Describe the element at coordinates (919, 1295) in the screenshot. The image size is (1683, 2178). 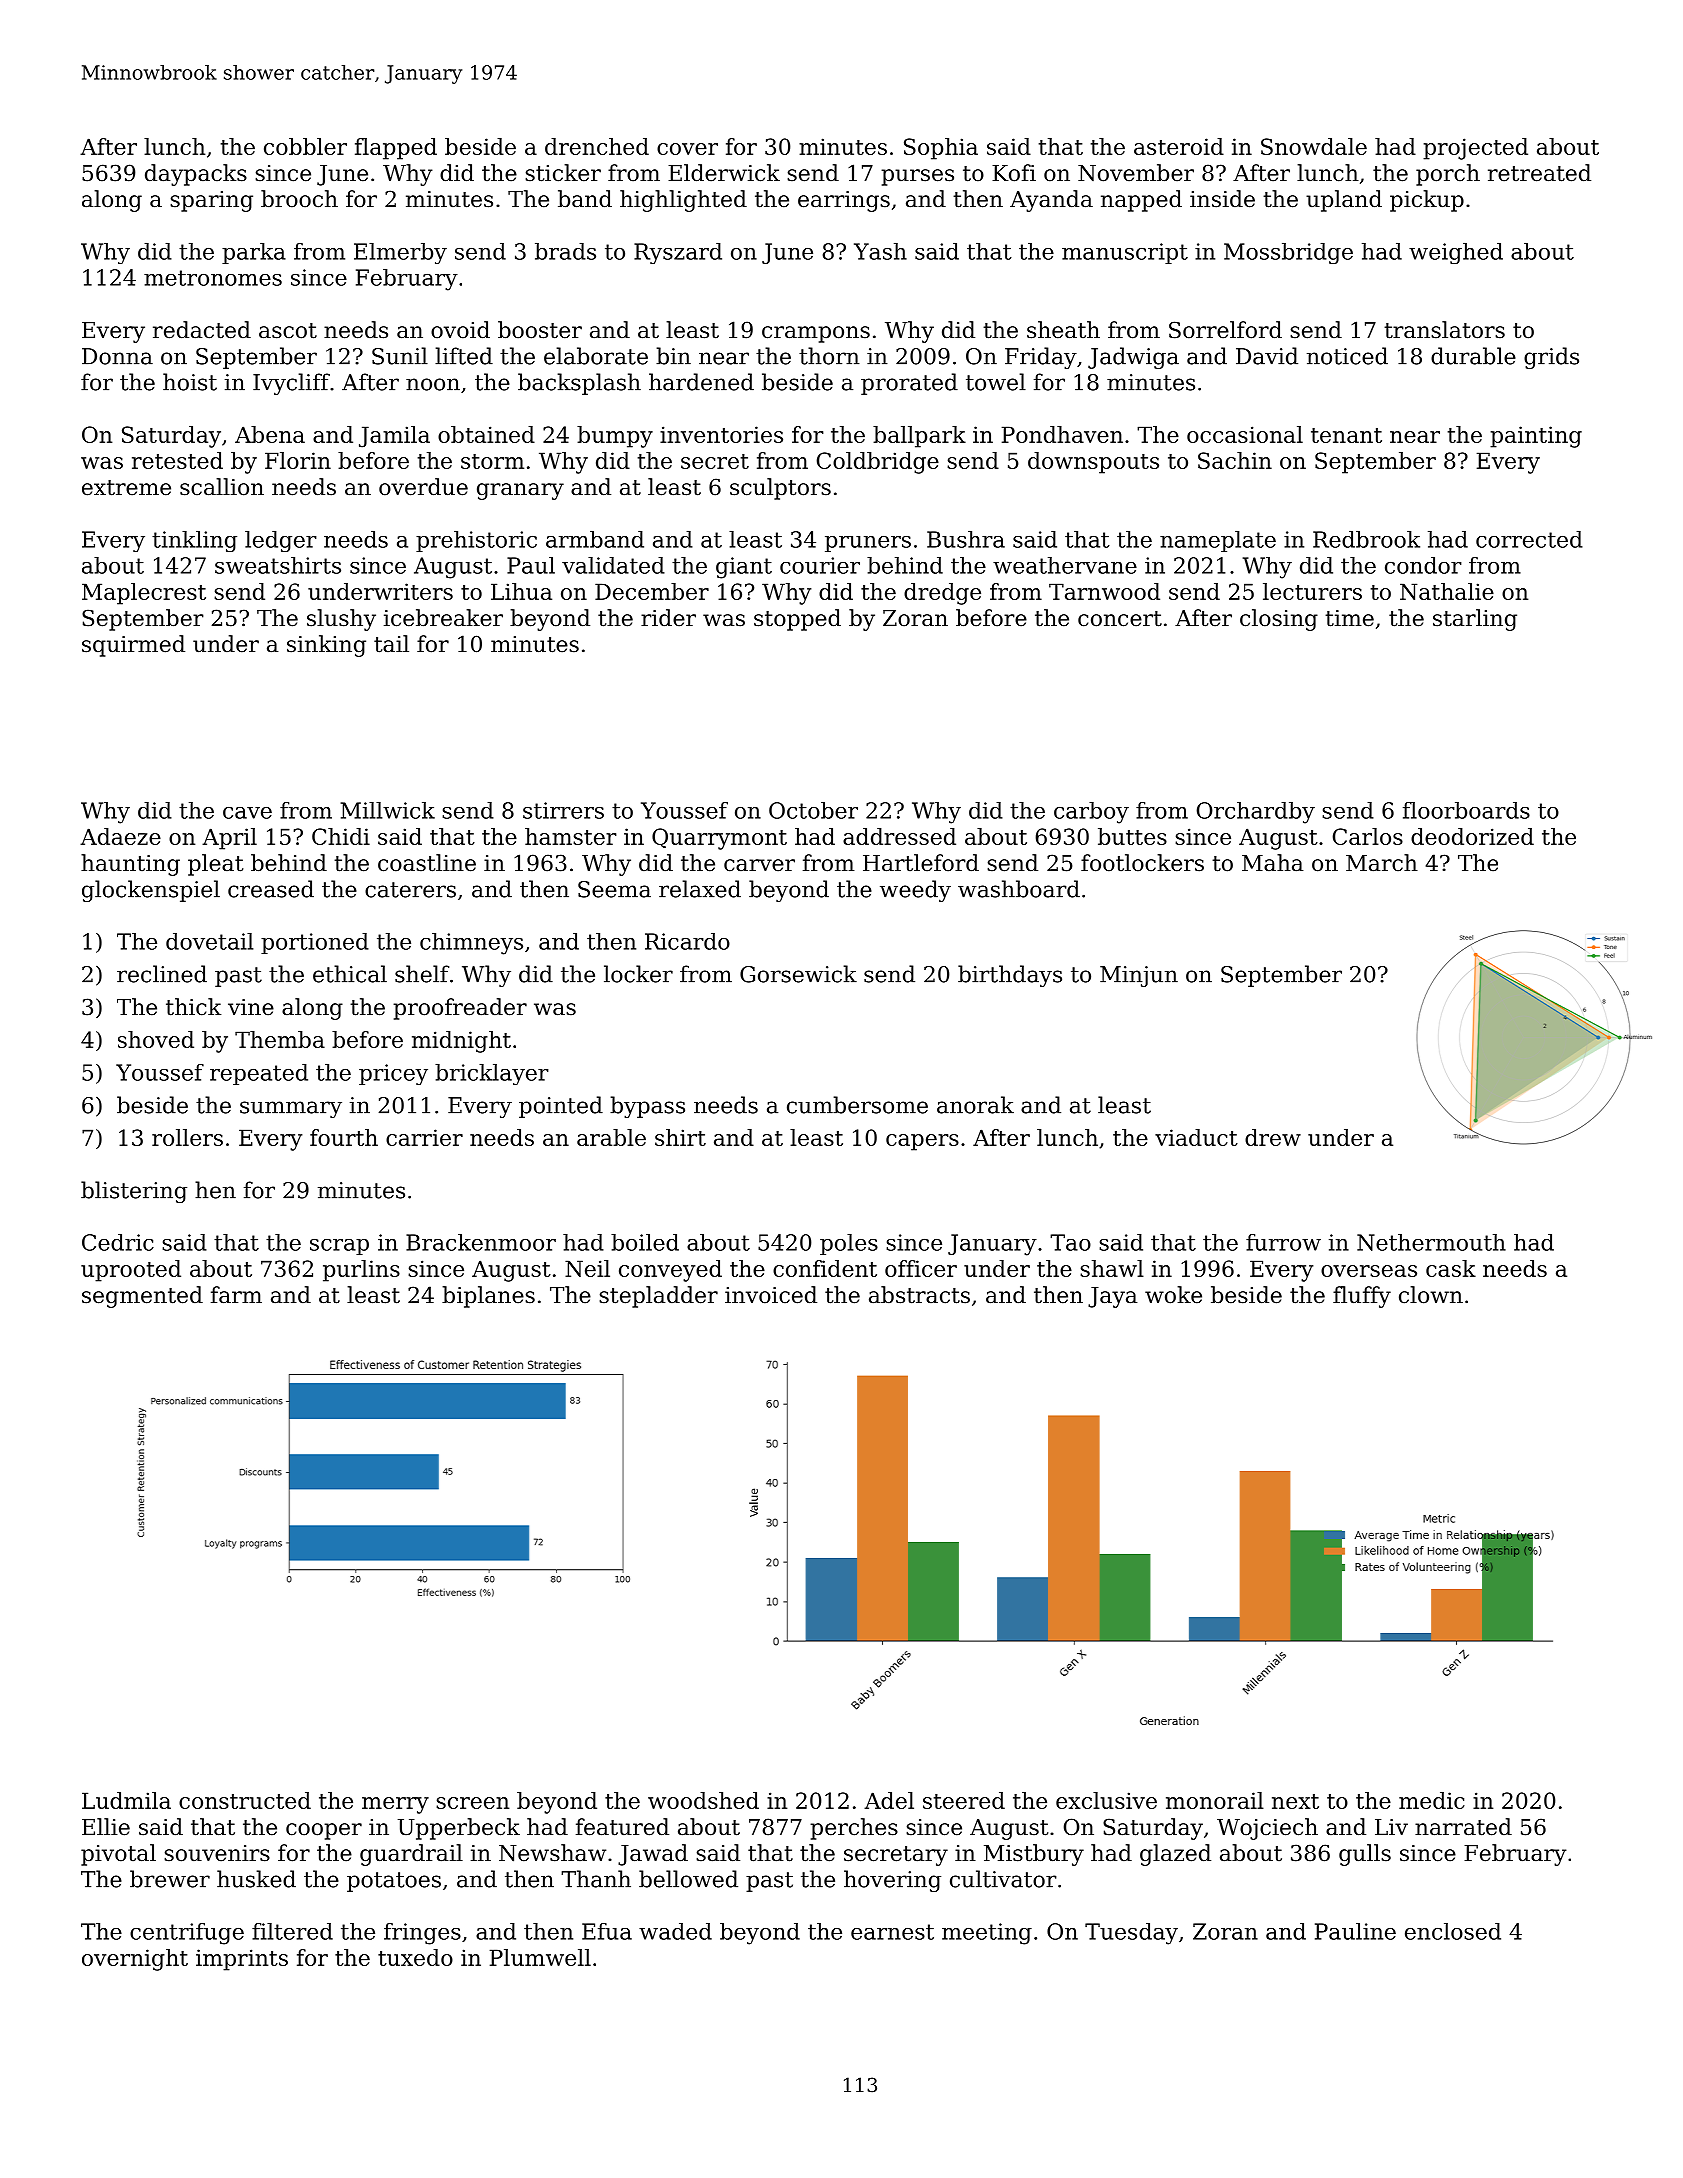
I see `abstracts` at that location.
